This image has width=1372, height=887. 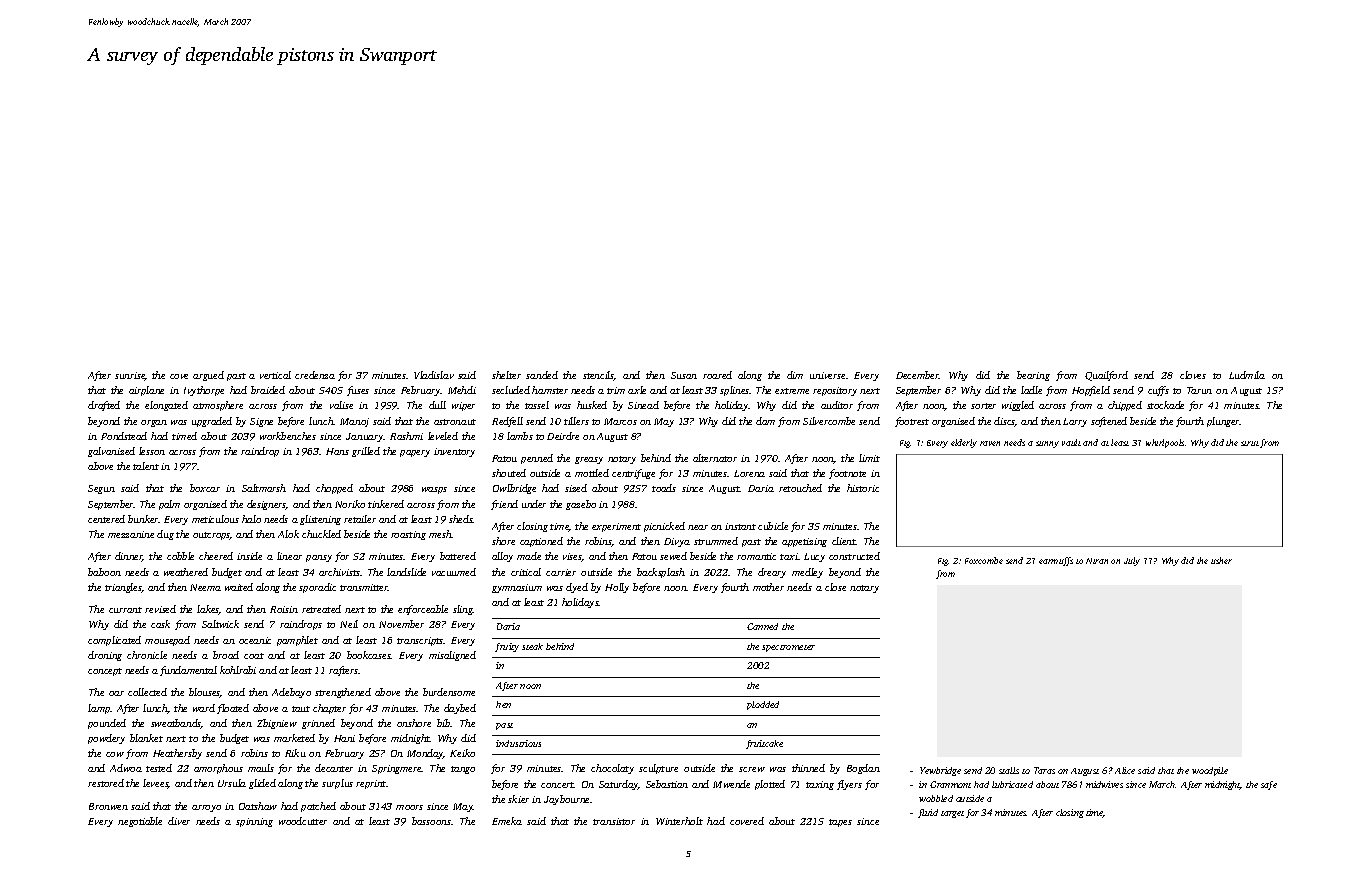 I want to click on spectrometer, so click(x=788, y=648).
